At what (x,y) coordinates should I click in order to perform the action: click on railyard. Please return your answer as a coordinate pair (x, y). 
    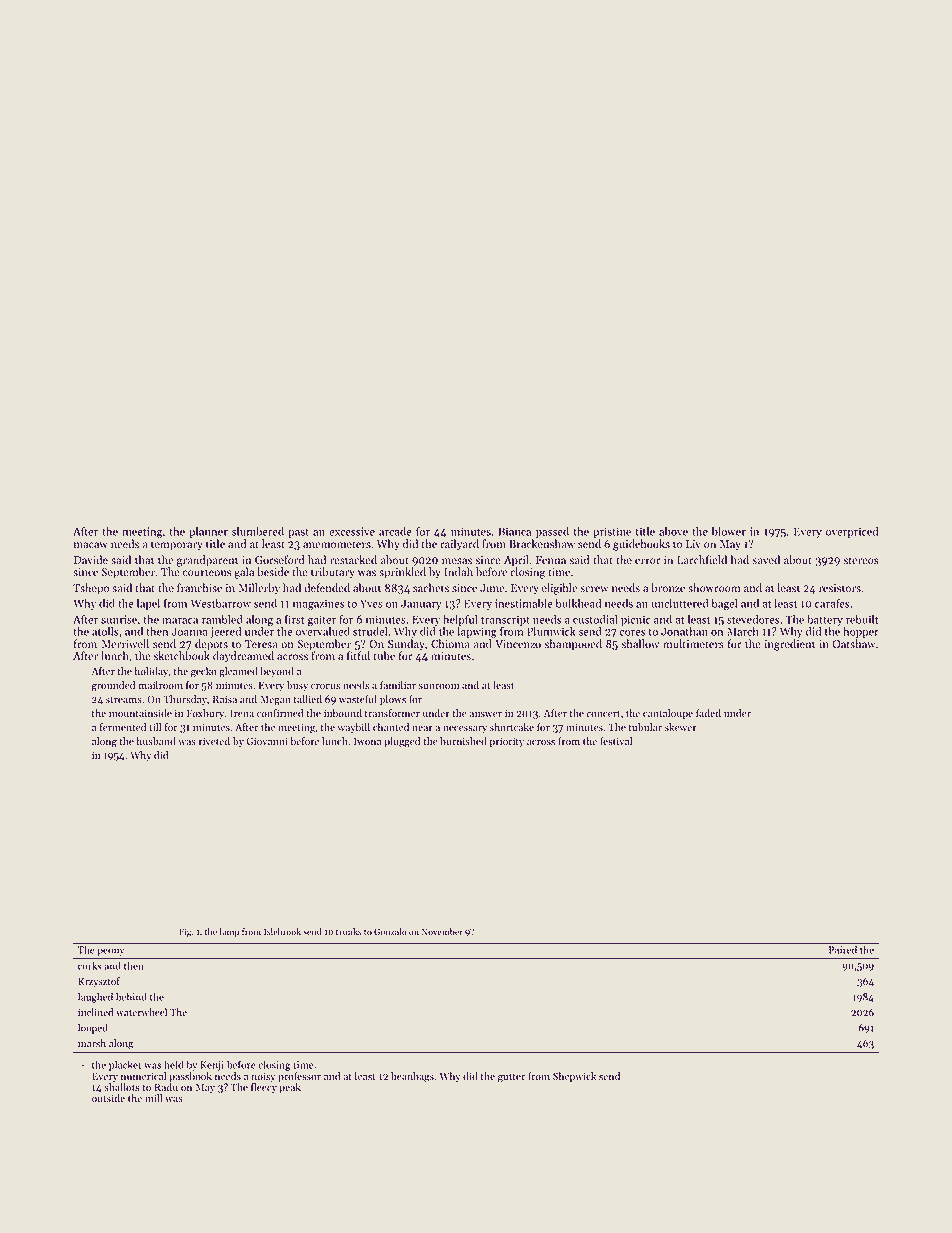
    Looking at the image, I should click on (459, 545).
